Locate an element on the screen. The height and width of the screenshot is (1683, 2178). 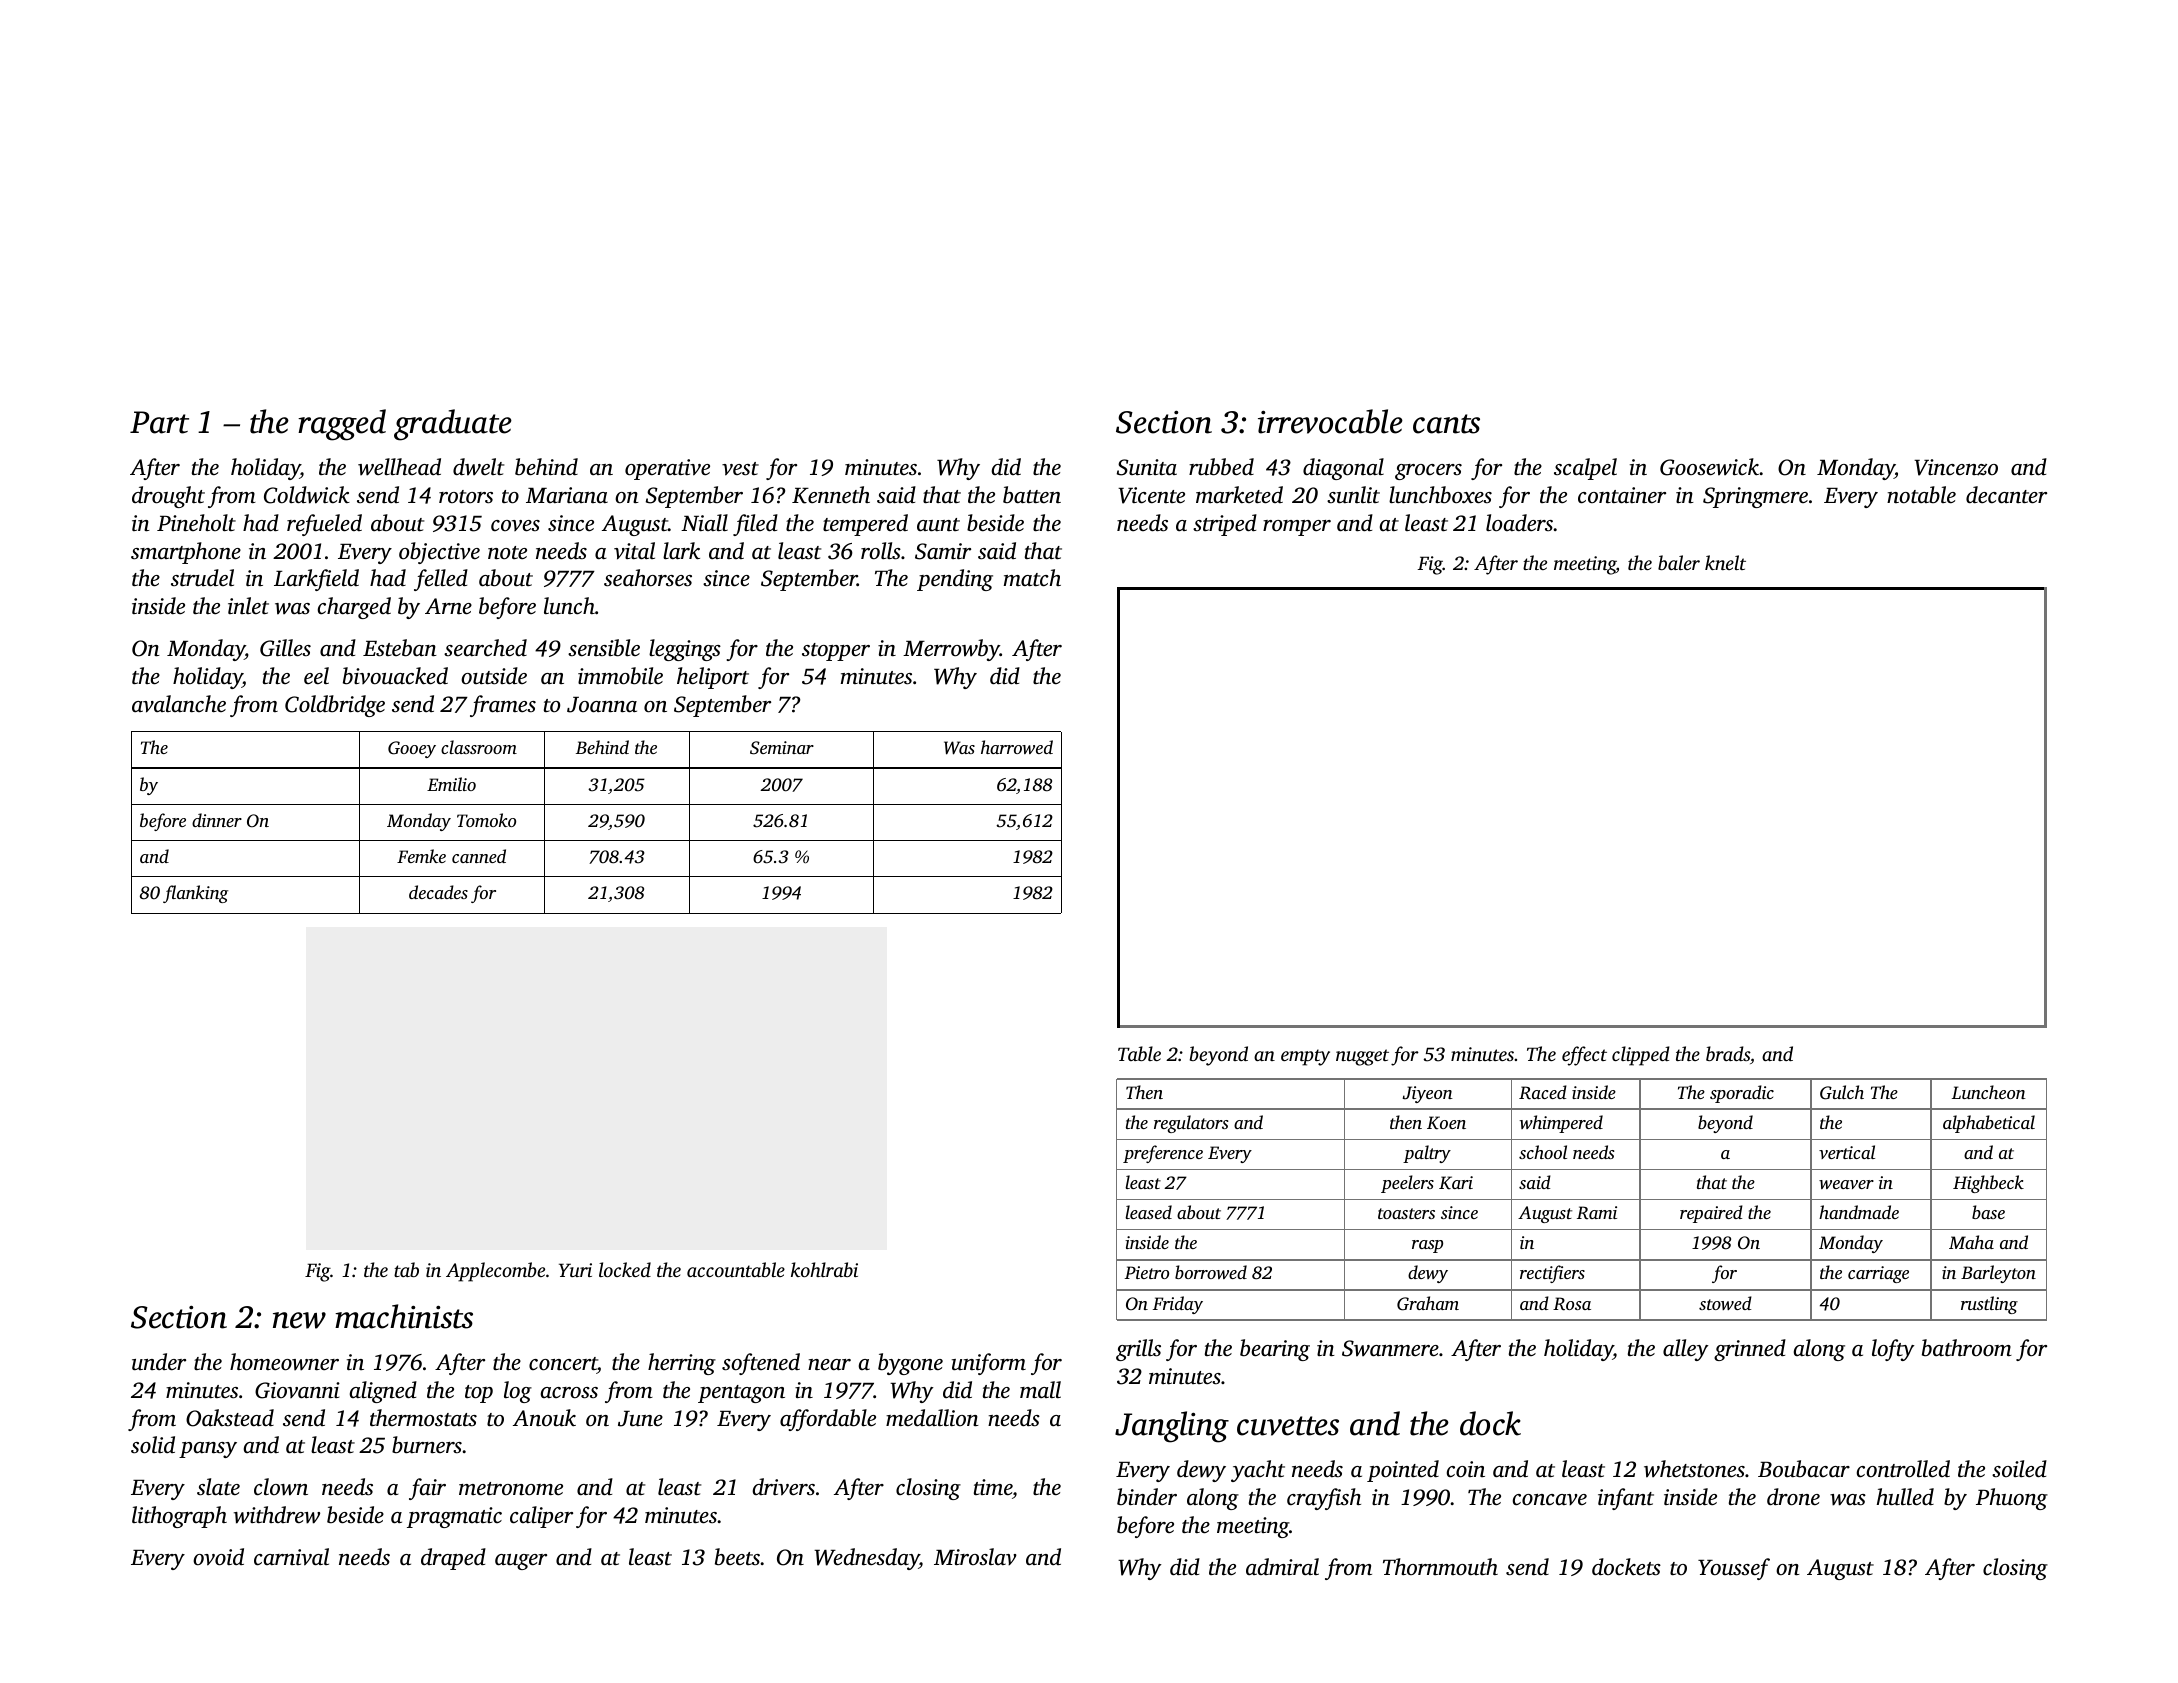
ovoid is located at coordinates (218, 1557).
